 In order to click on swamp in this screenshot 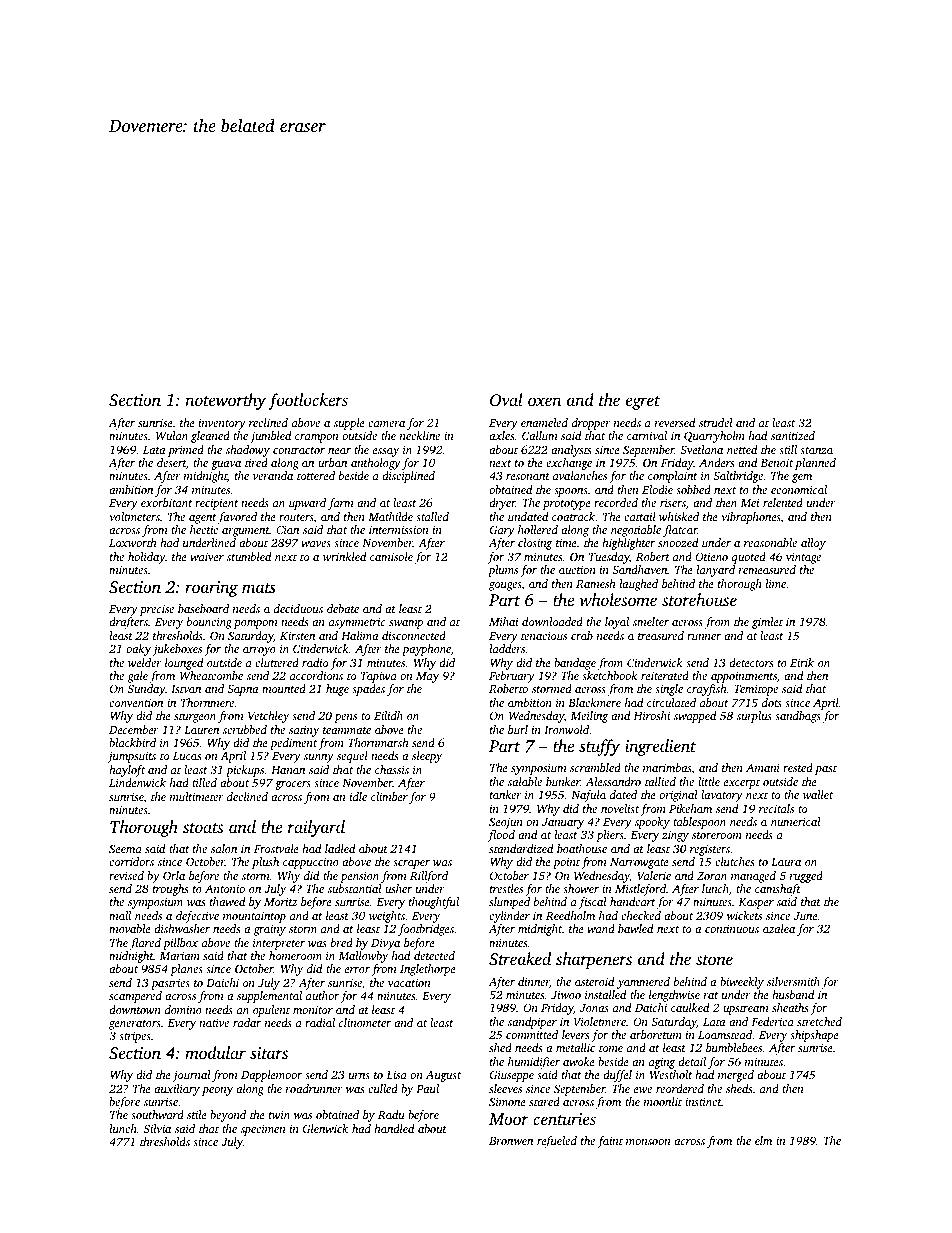, I will do `click(406, 624)`.
